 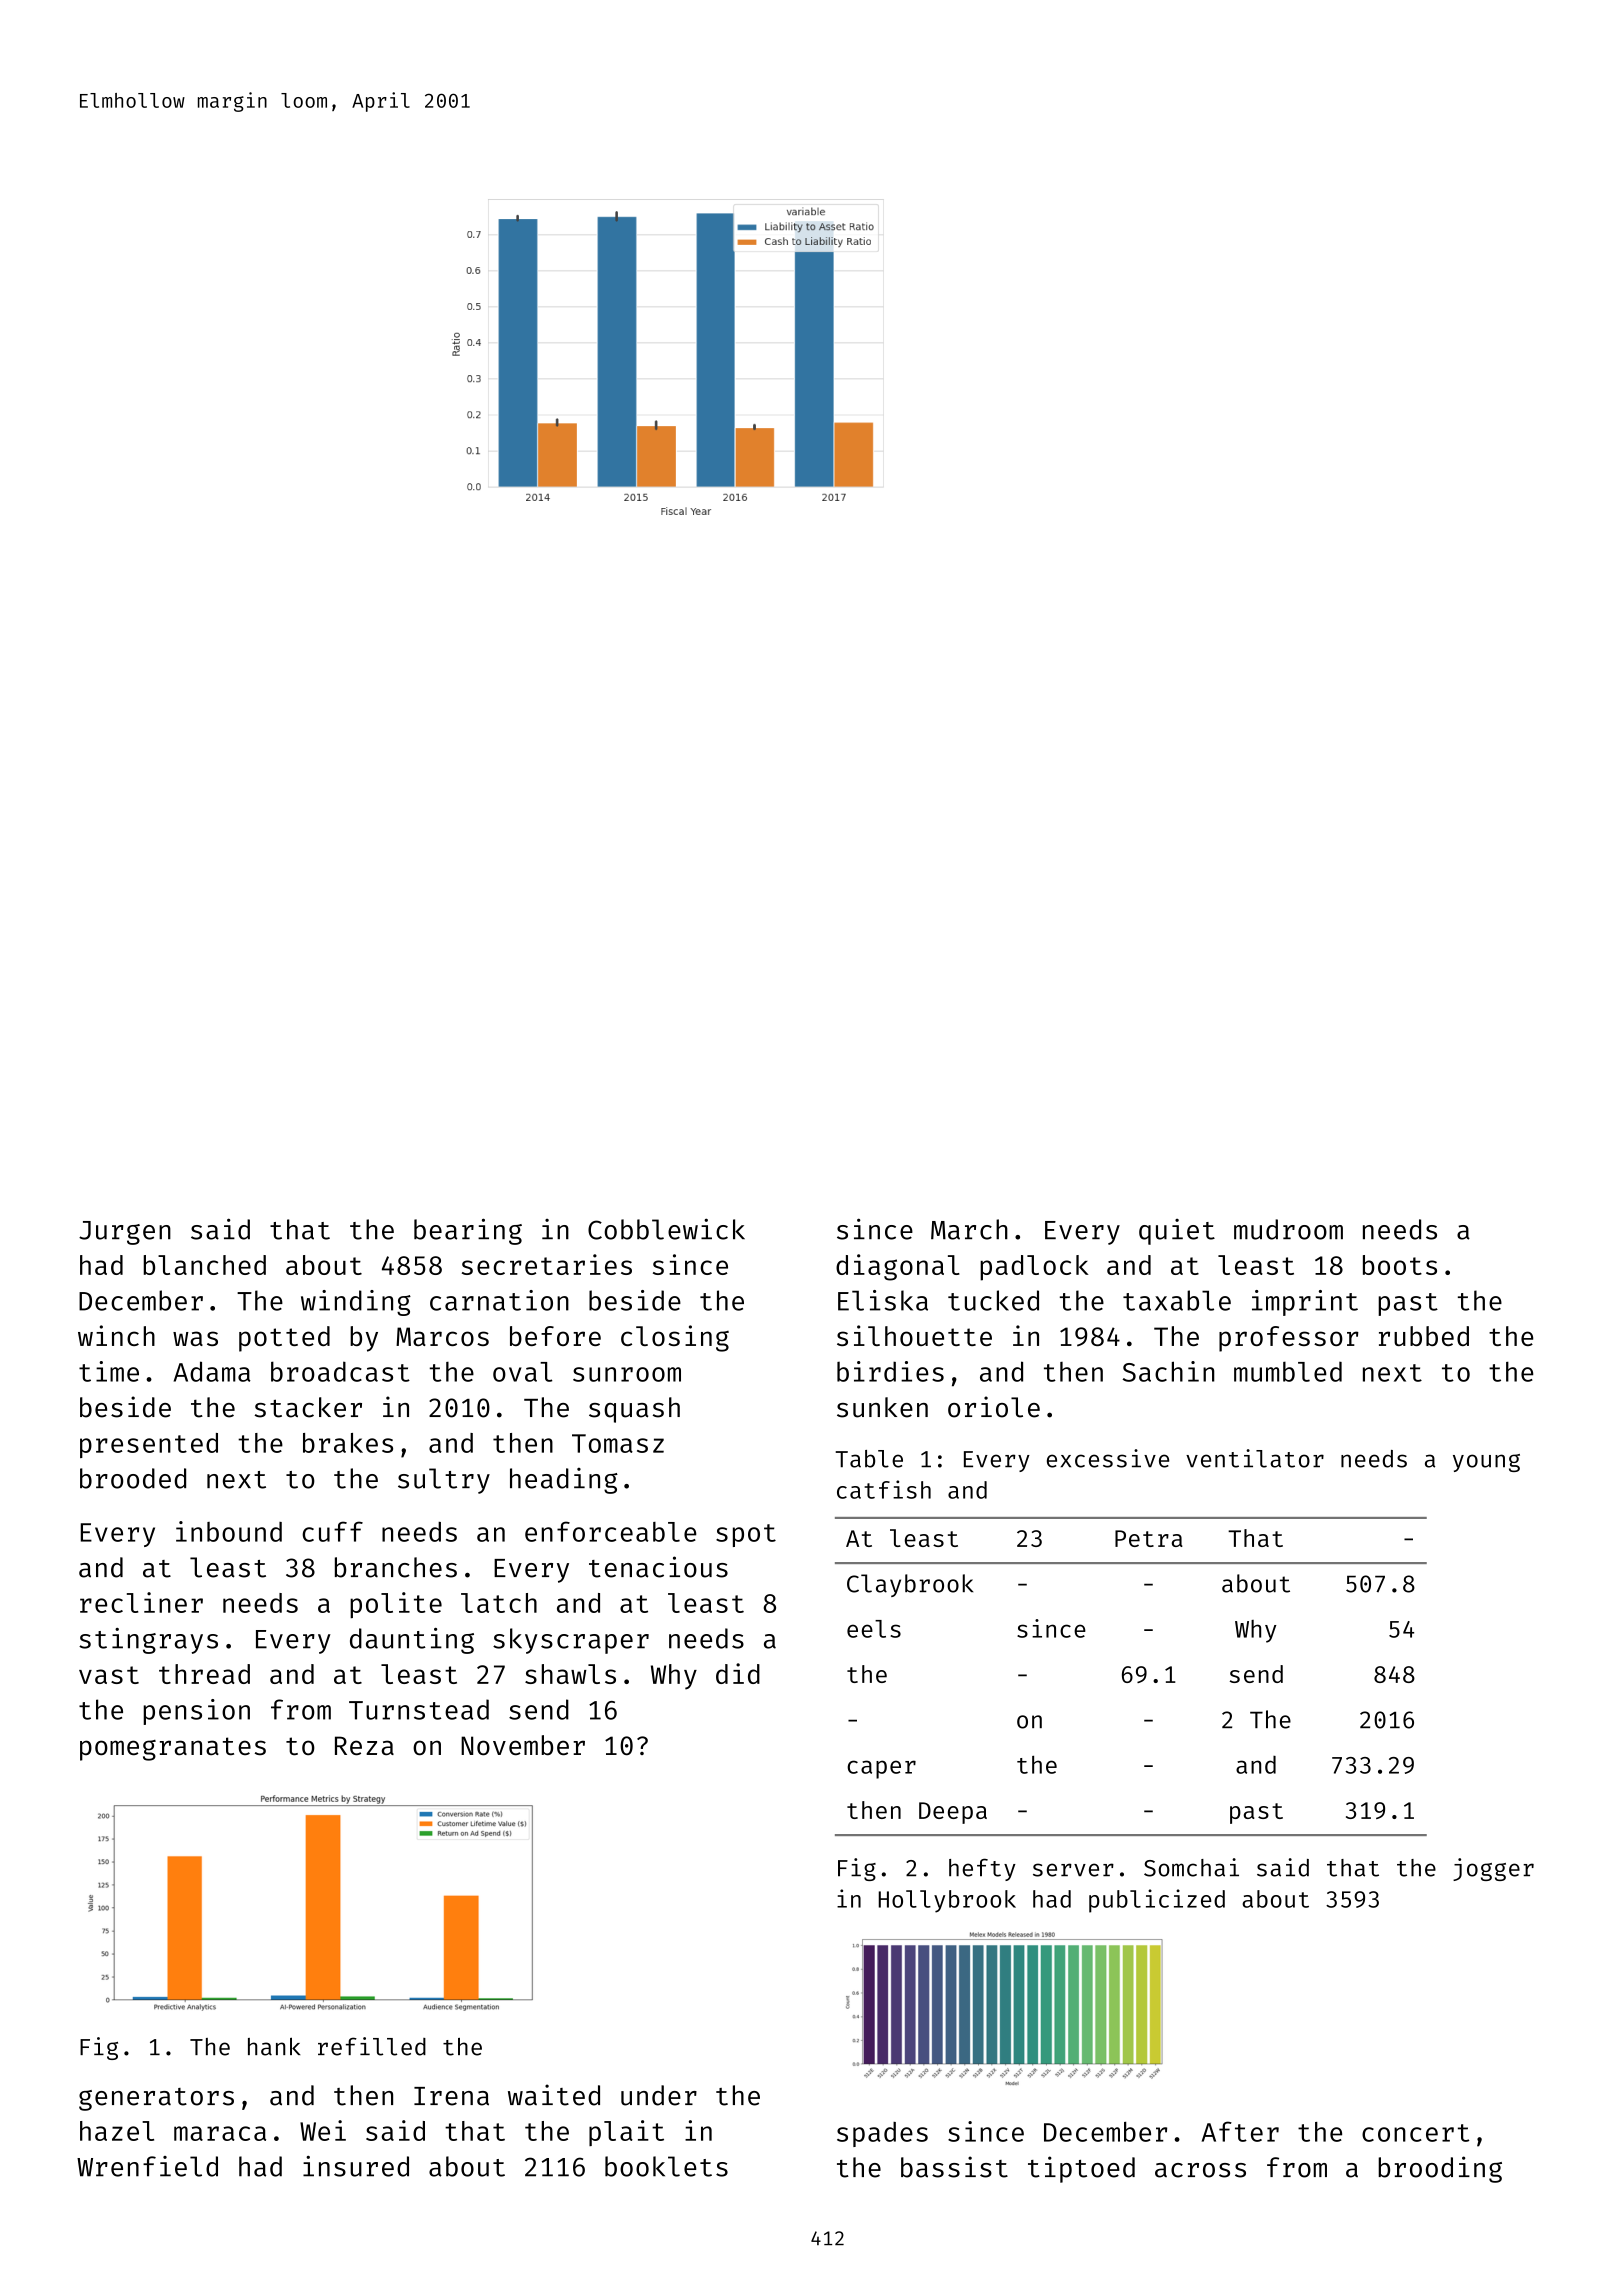 What do you see at coordinates (356, 2166) in the document?
I see `insured` at bounding box center [356, 2166].
